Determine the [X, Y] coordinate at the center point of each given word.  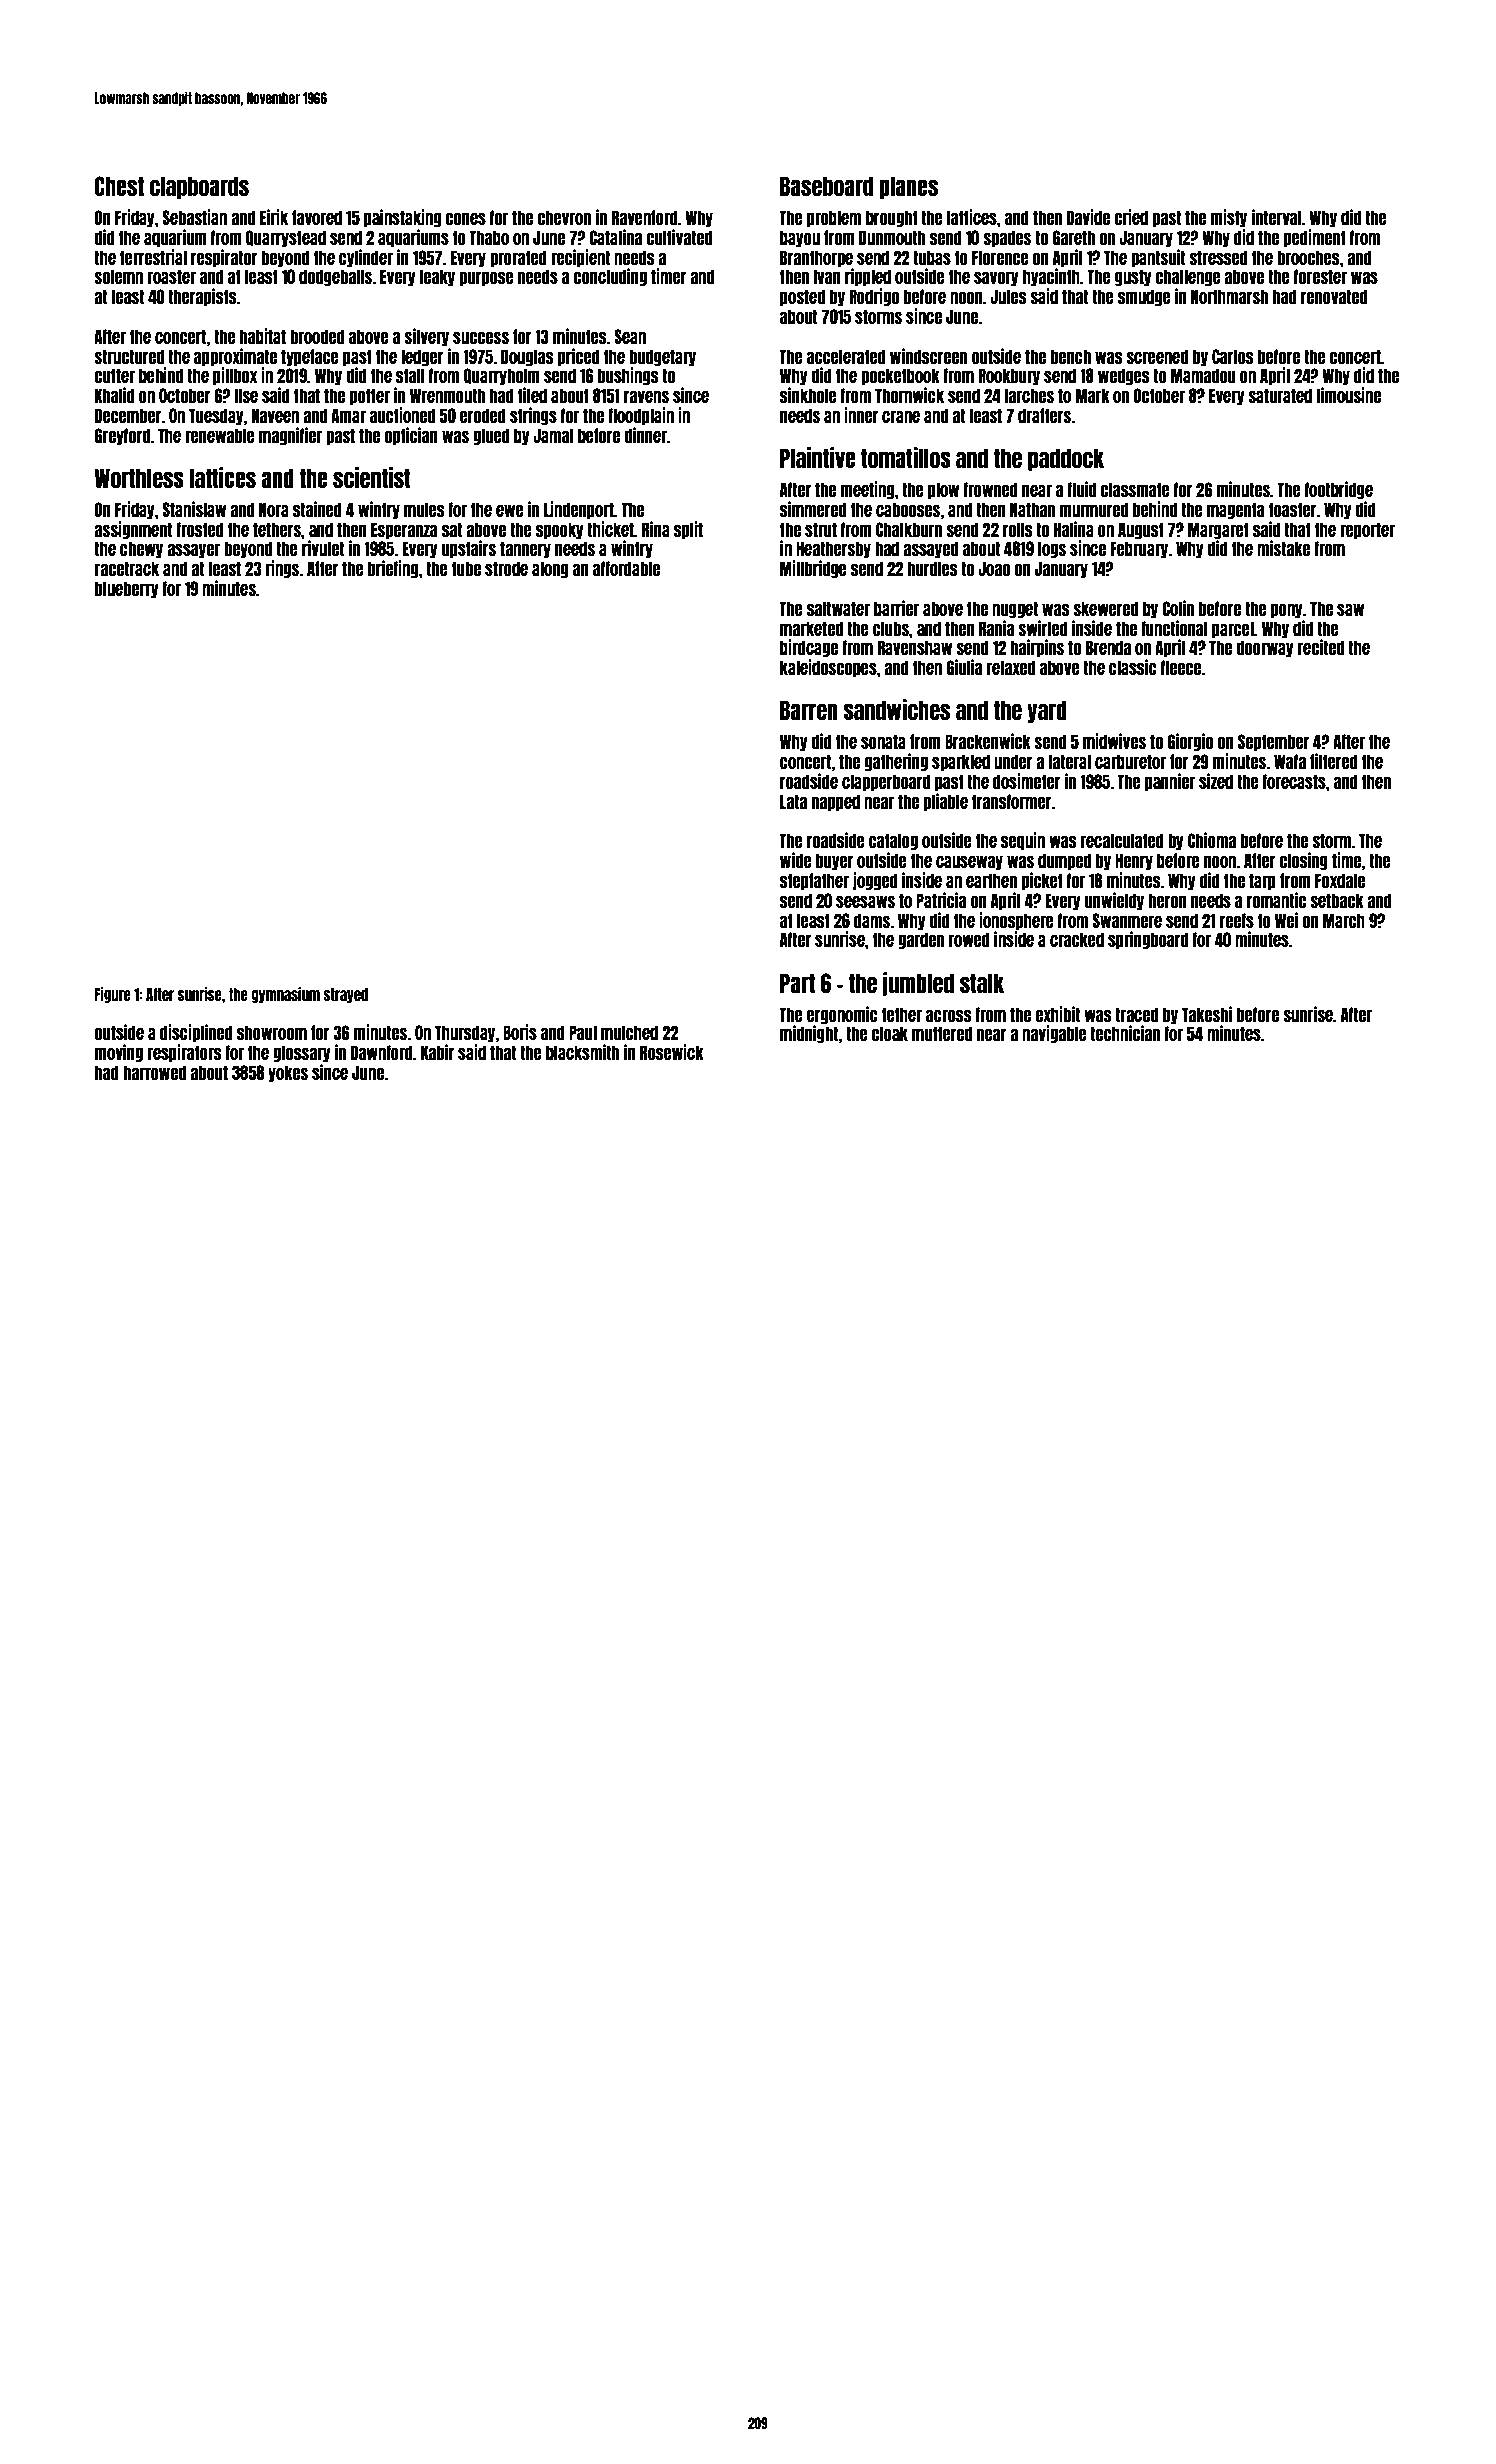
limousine [1349, 395]
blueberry [127, 589]
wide [796, 860]
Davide [1088, 217]
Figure [113, 995]
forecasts [1294, 781]
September [1274, 742]
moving [119, 1053]
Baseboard [826, 186]
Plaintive [817, 457]
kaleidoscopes [828, 668]
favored [317, 217]
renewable [220, 435]
